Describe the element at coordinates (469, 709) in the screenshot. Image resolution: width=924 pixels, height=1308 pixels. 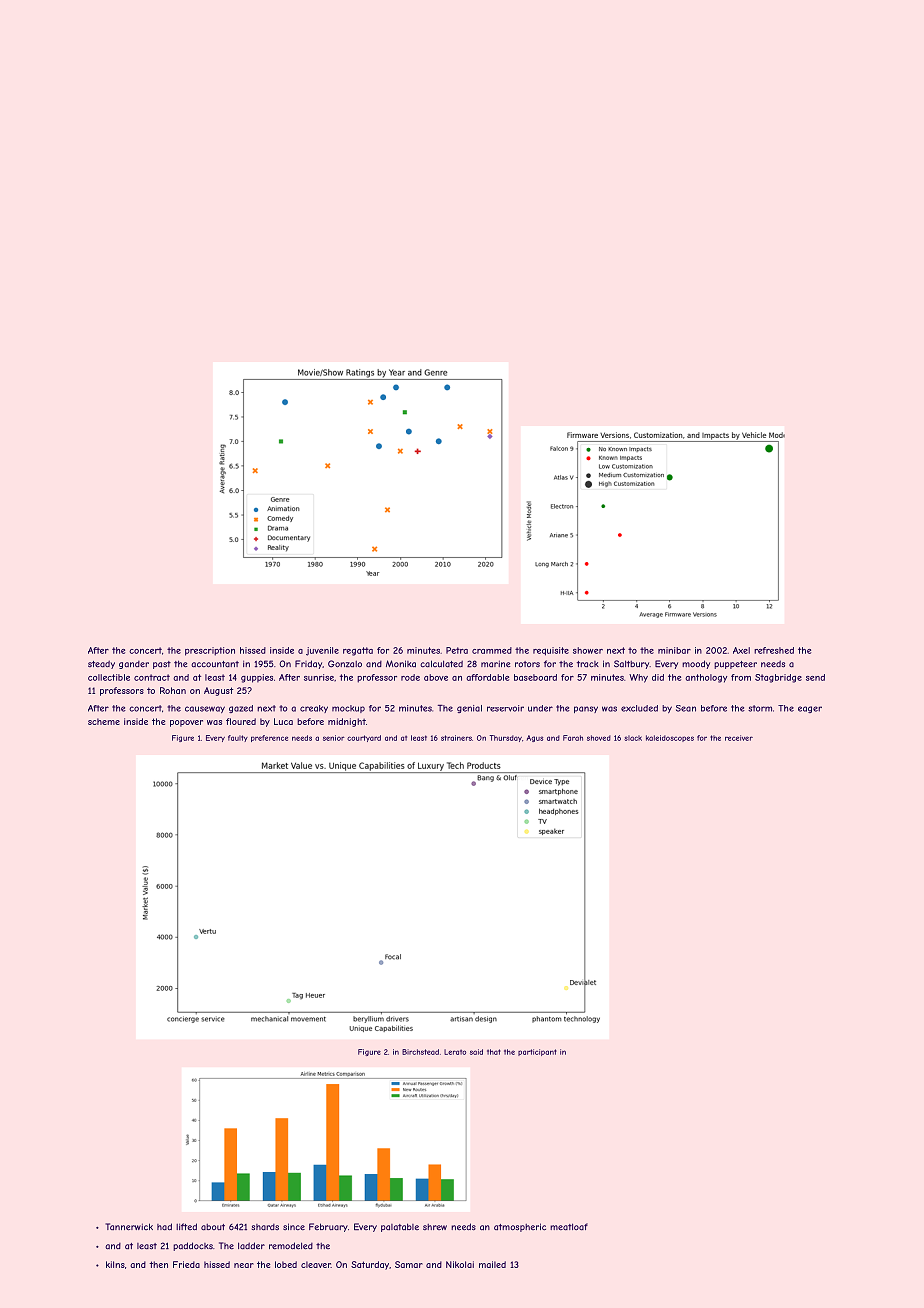
I see `genial` at that location.
